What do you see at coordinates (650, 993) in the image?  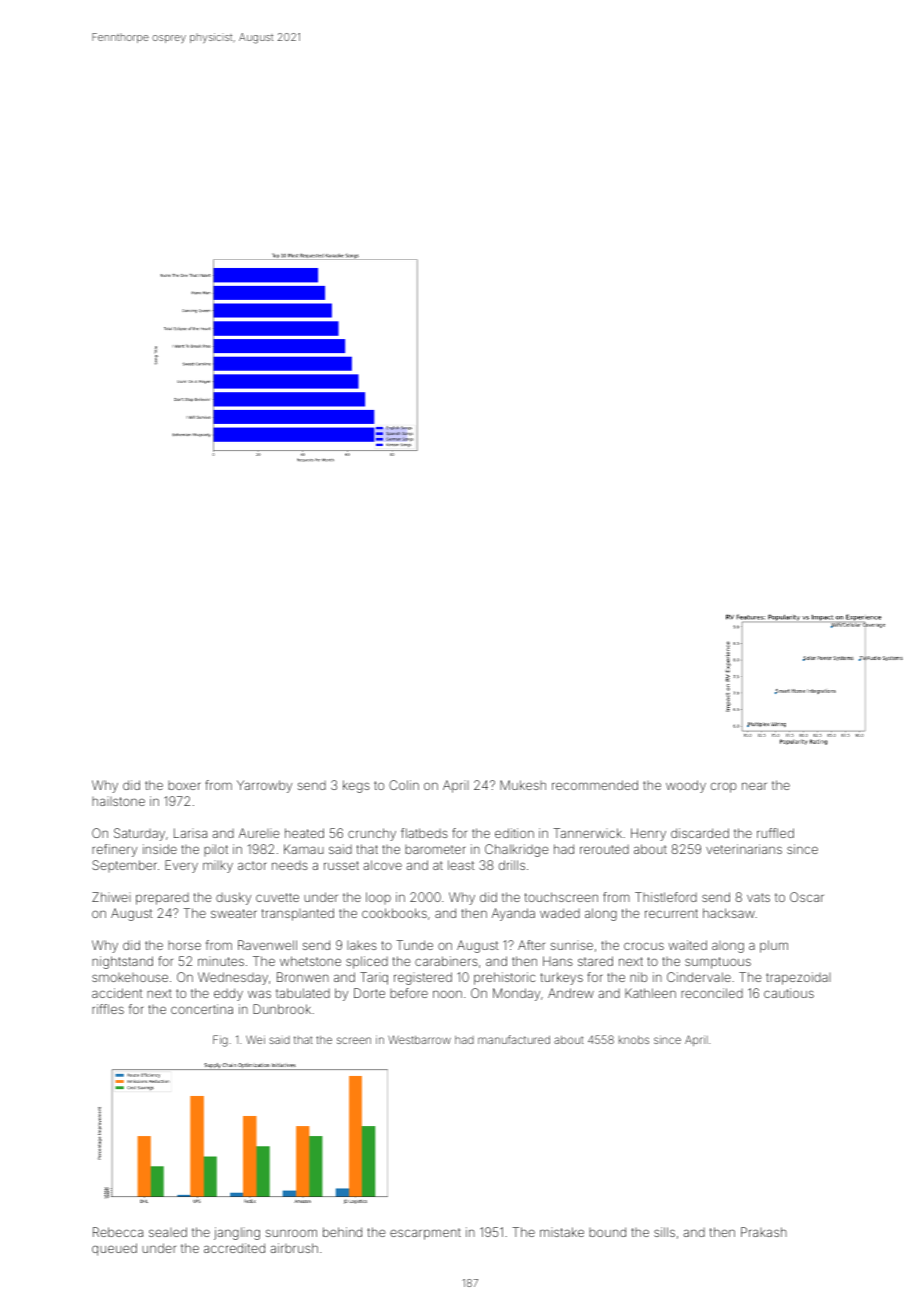 I see `Kathleen` at bounding box center [650, 993].
